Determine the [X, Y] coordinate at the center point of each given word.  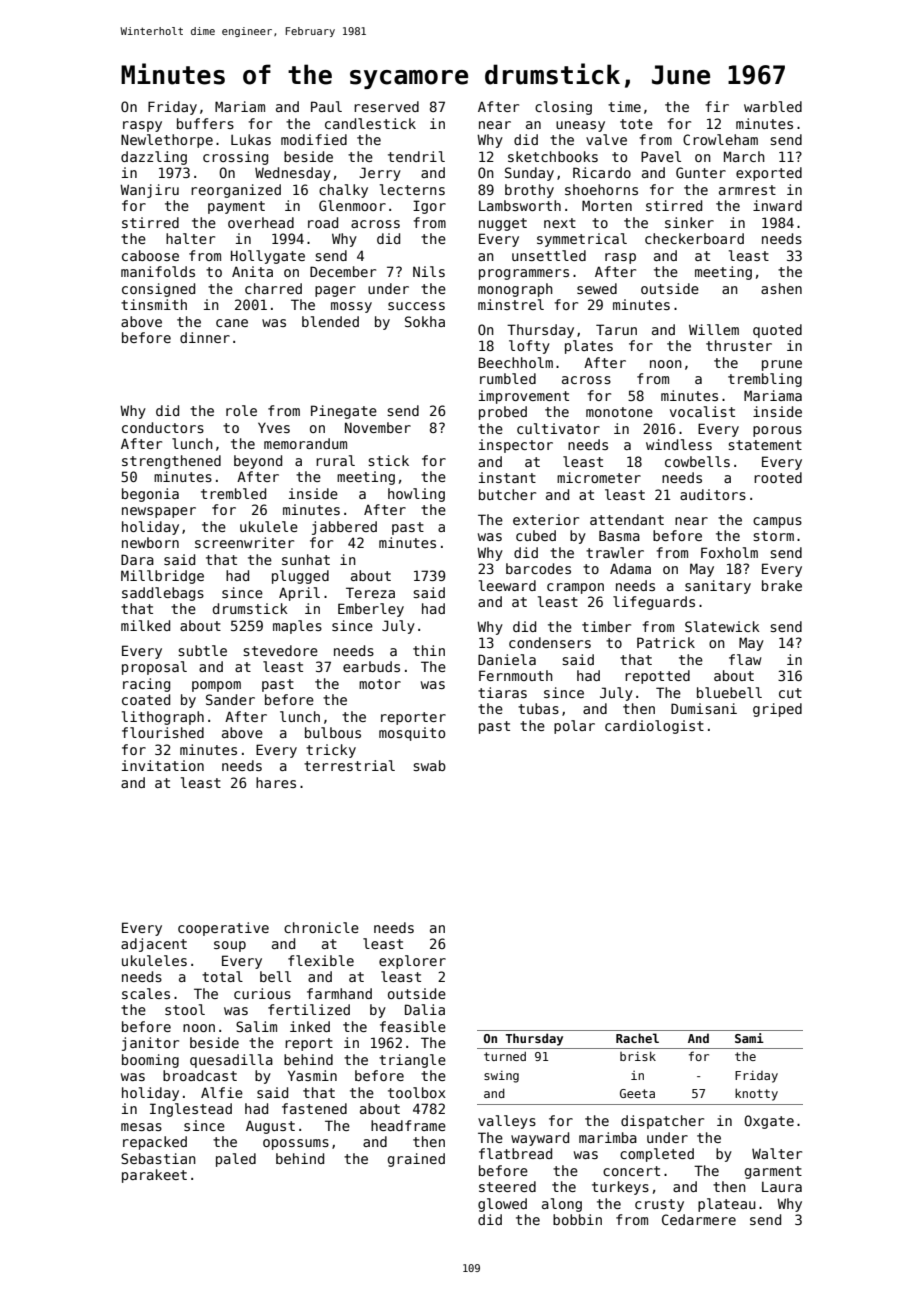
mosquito [412, 734]
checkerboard [694, 238]
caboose [150, 255]
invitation [163, 765]
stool [185, 1009]
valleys [507, 1122]
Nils [429, 271]
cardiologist [654, 727]
